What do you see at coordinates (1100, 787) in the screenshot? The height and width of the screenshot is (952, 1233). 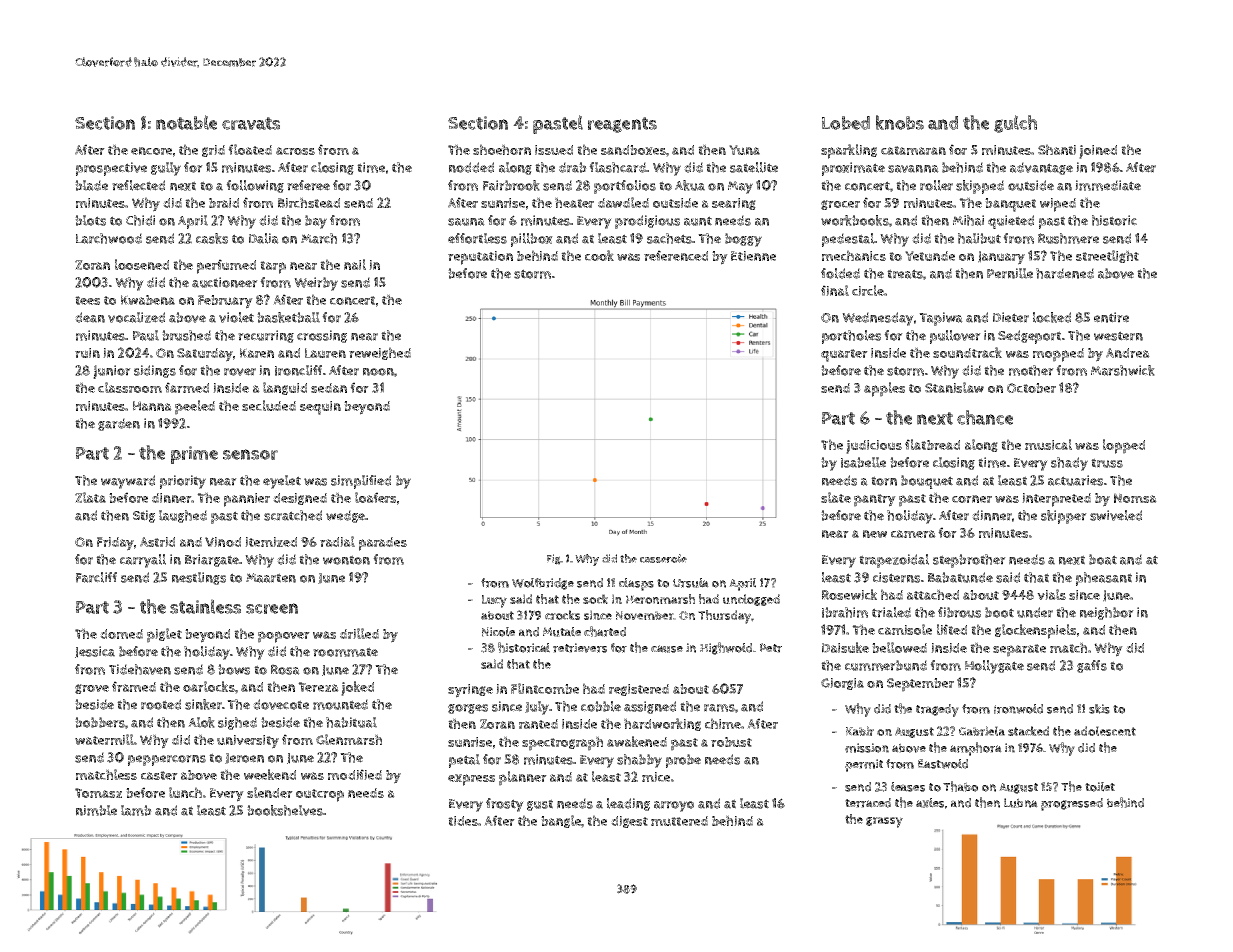 I see `toilet` at bounding box center [1100, 787].
